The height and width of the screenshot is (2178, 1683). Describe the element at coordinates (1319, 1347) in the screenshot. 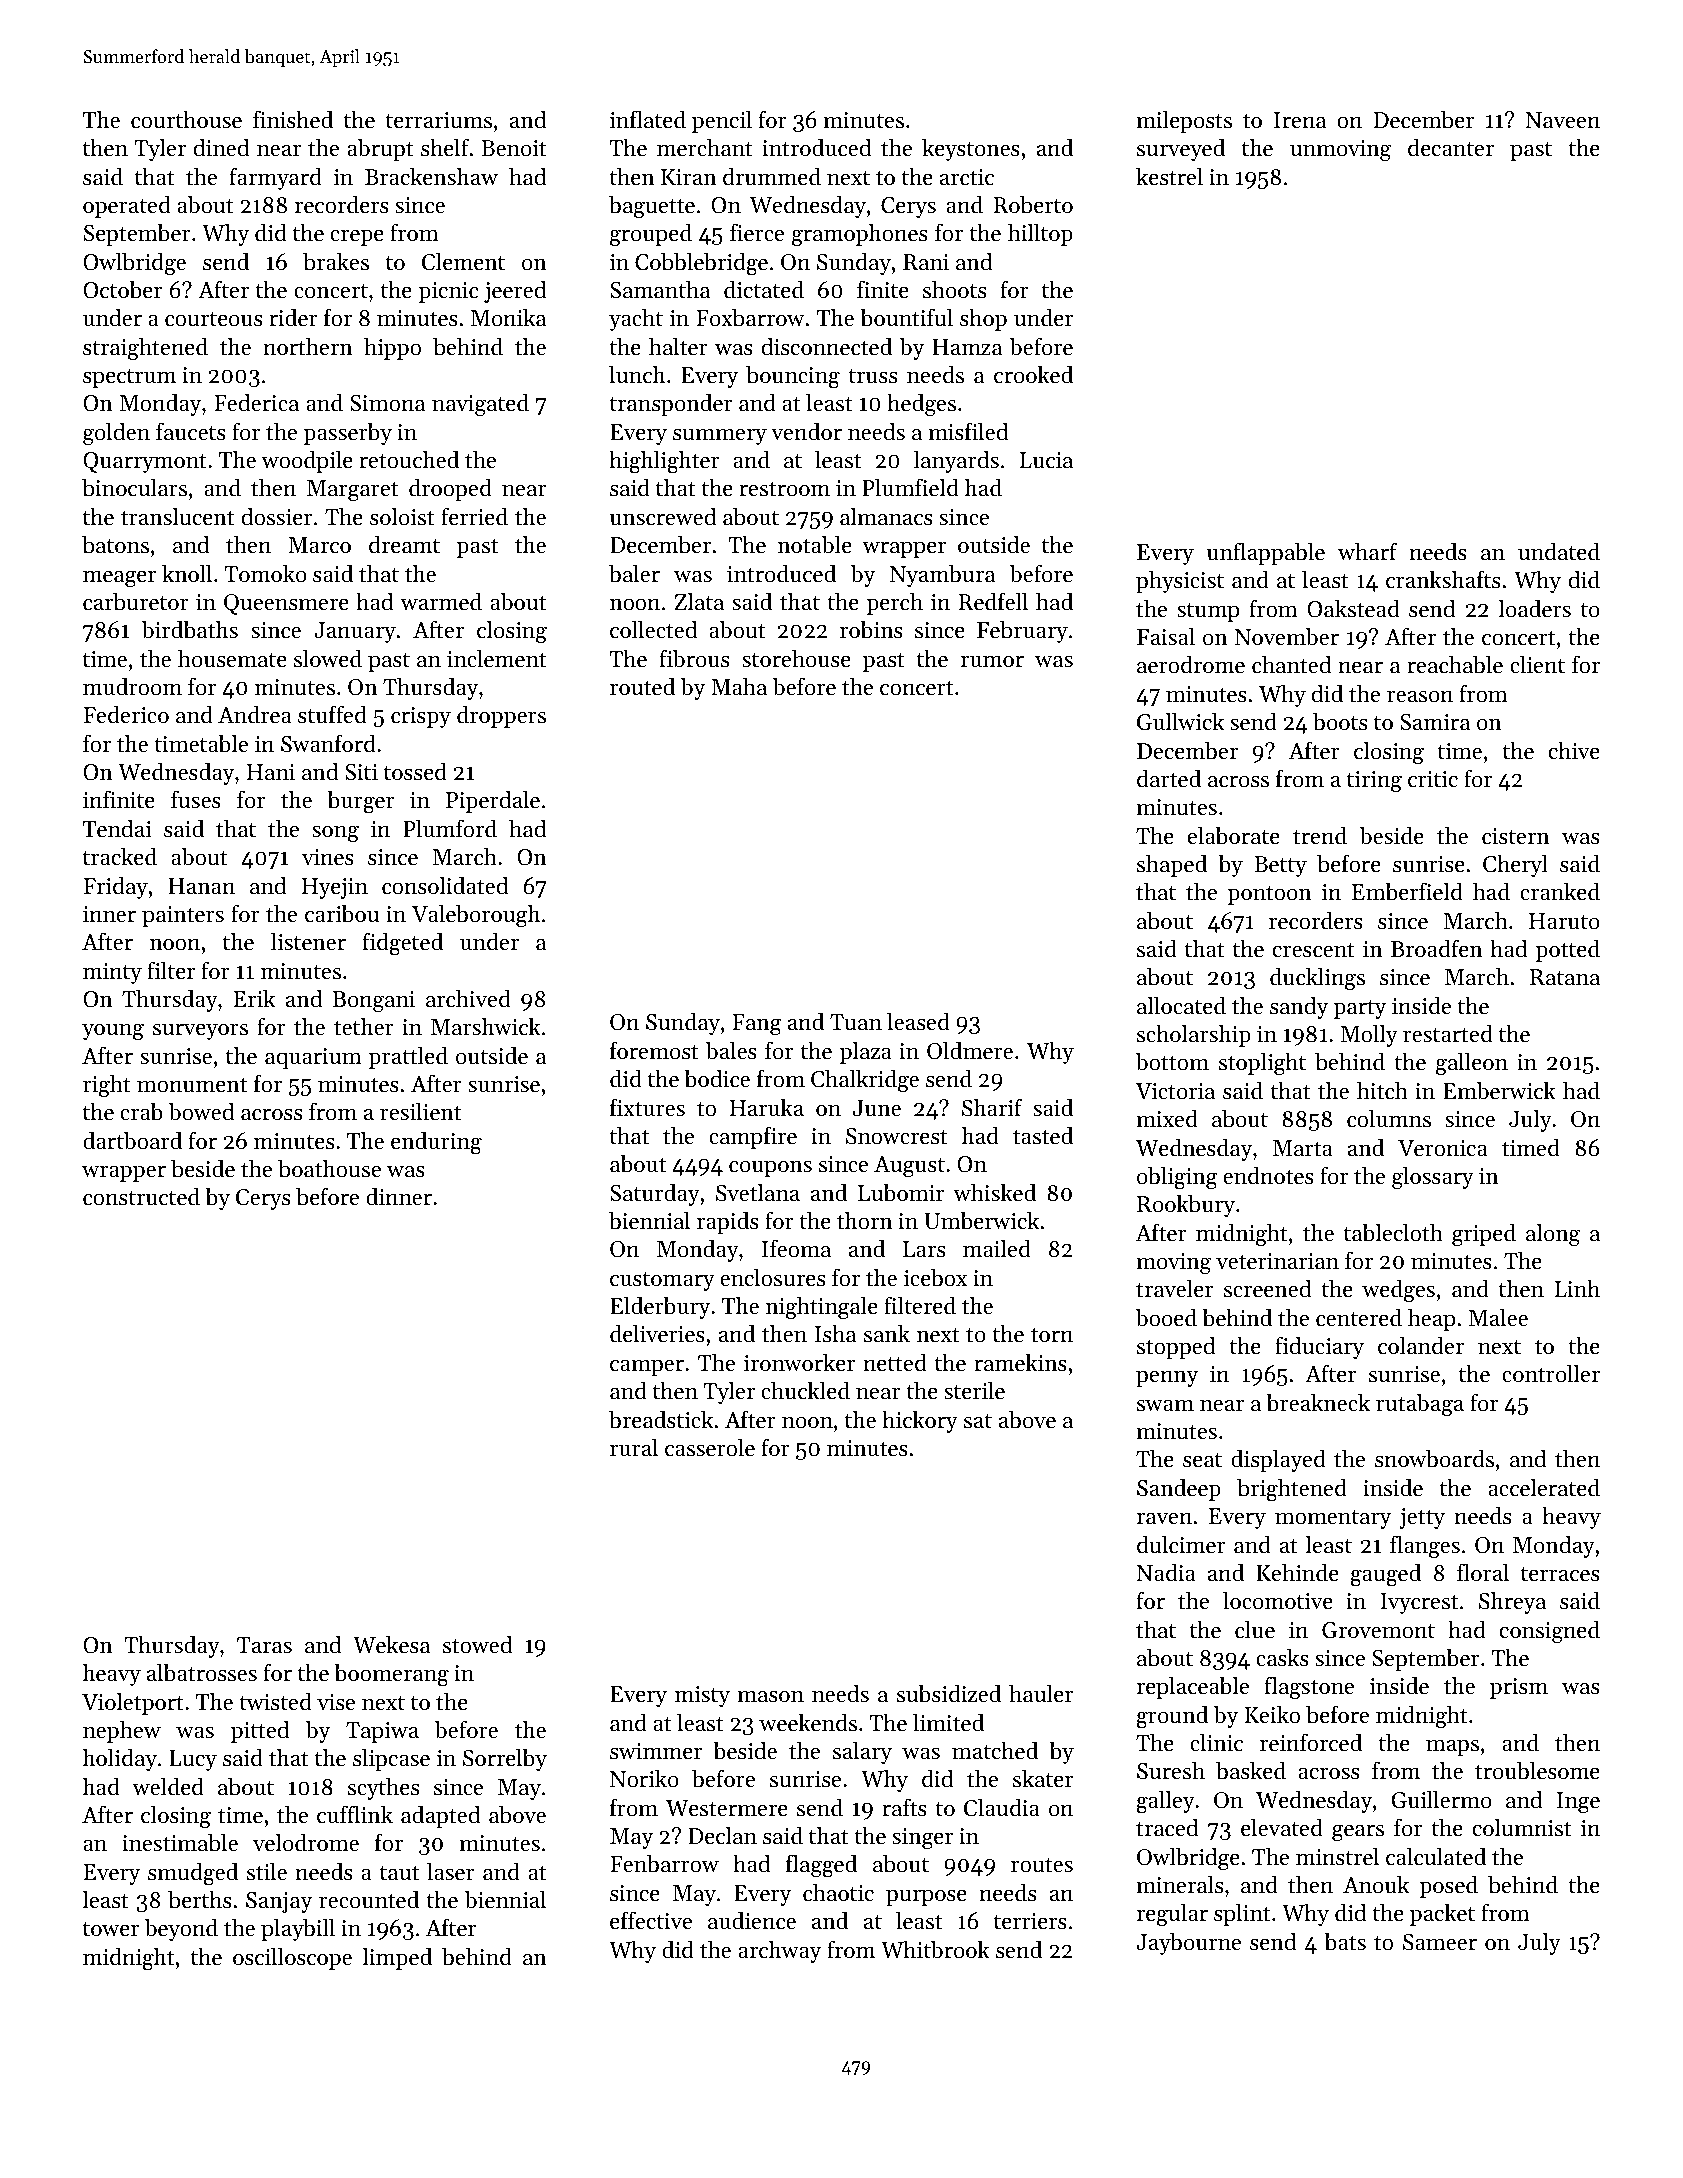

I see `fiduciary` at that location.
